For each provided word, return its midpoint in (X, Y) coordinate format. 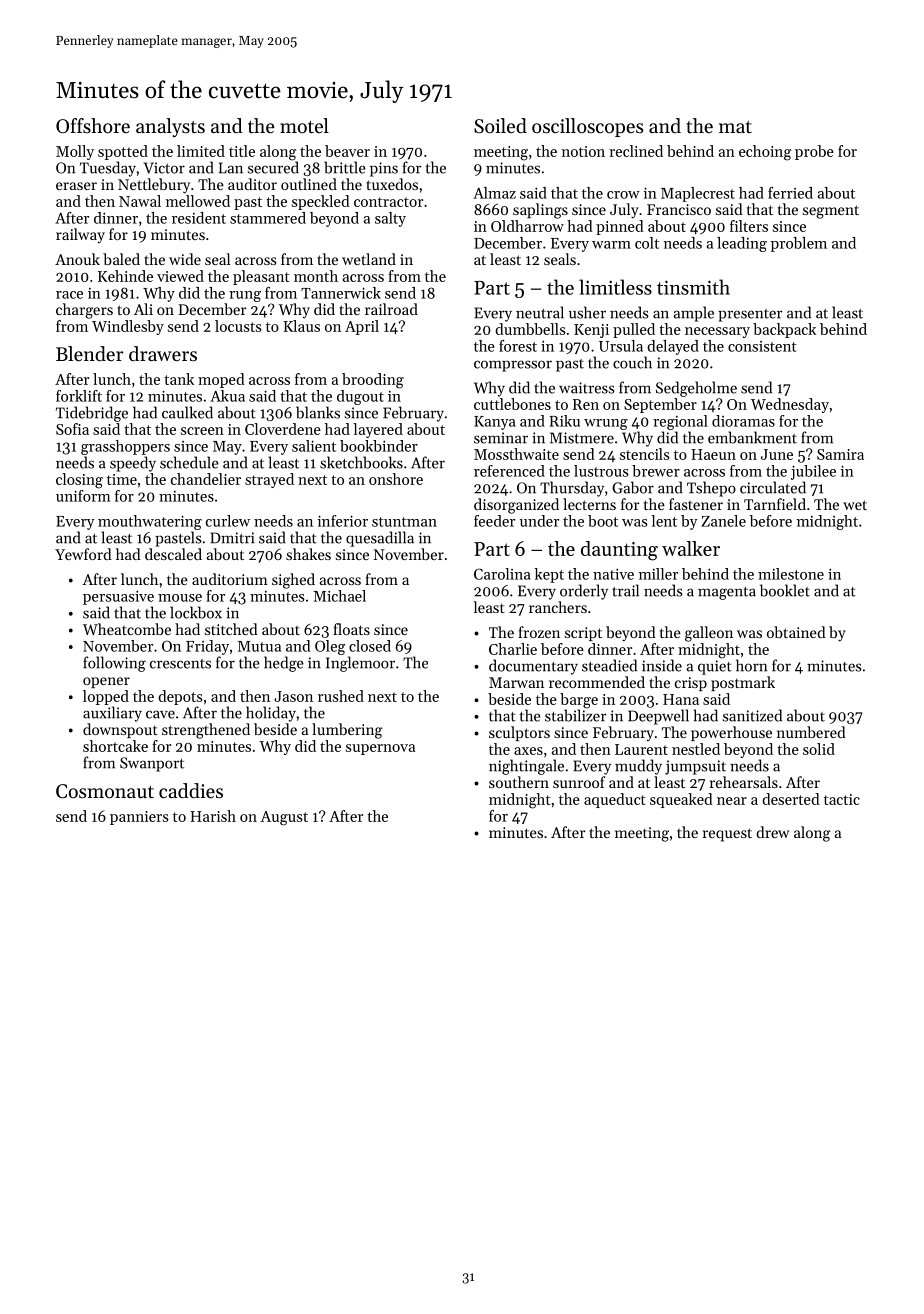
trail (625, 590)
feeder (494, 521)
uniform (83, 496)
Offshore (93, 125)
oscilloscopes (587, 127)
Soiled (500, 126)
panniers (139, 818)
